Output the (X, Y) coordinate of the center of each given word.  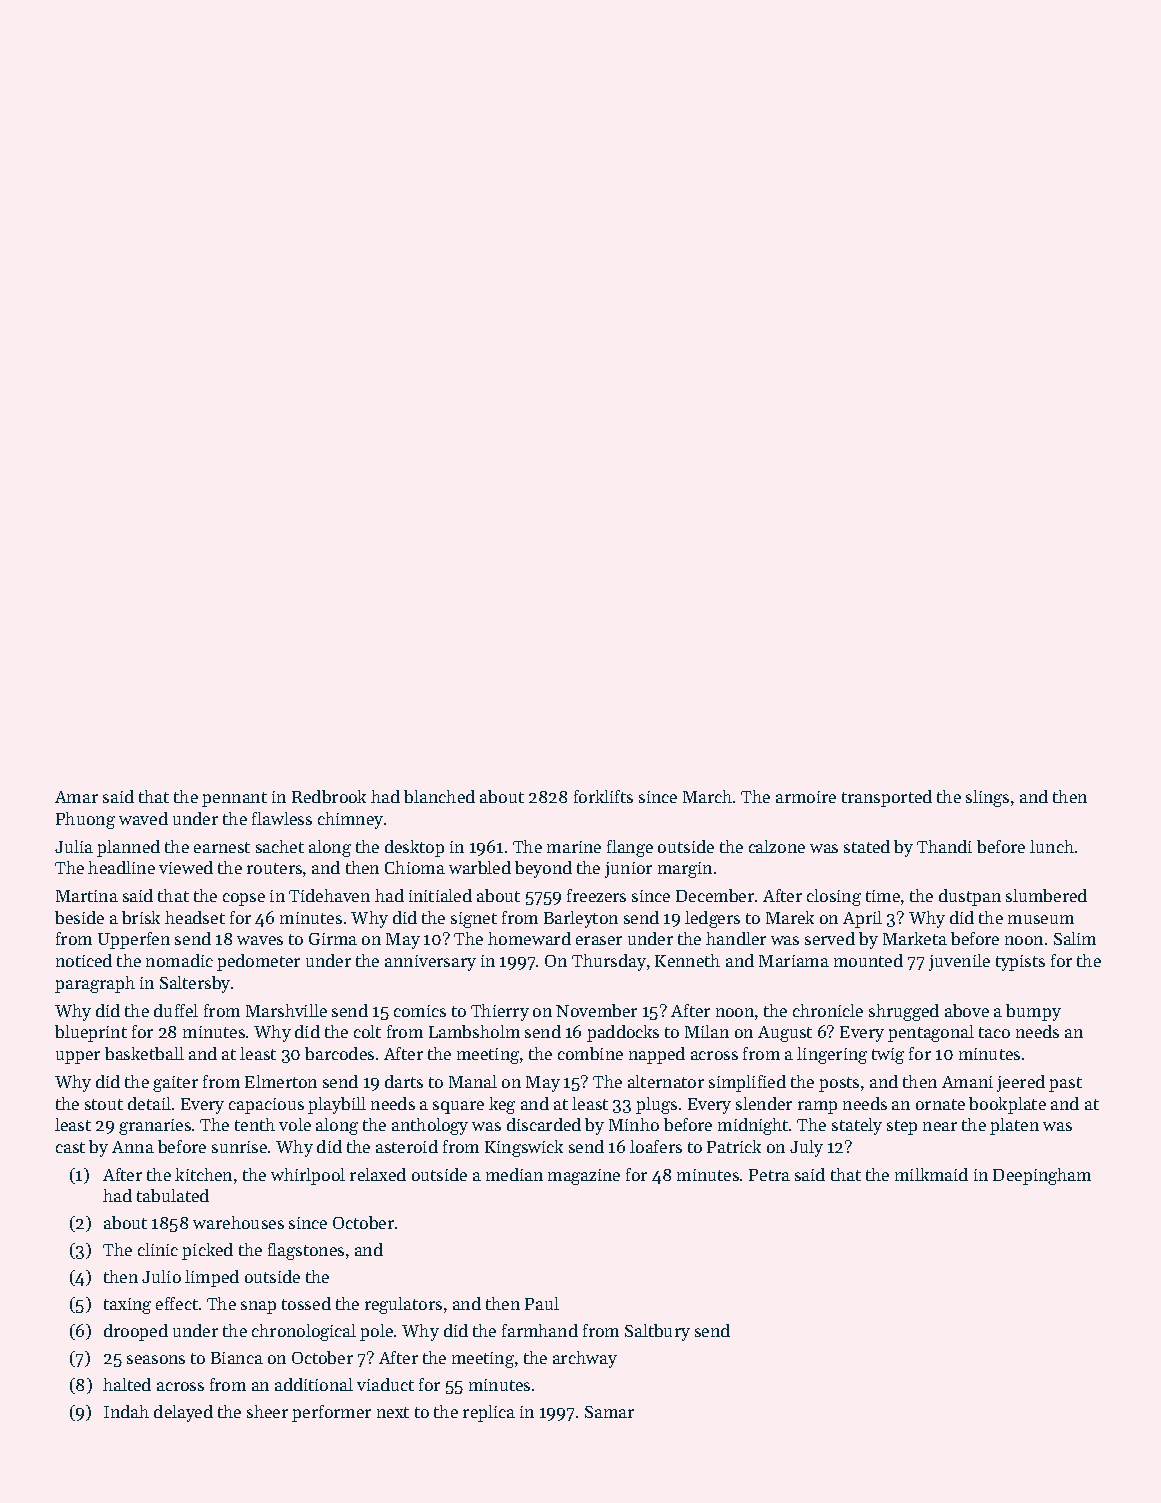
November (596, 1010)
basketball (144, 1053)
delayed (183, 1413)
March (707, 796)
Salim (1075, 938)
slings (987, 798)
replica (489, 1413)
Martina (87, 896)
